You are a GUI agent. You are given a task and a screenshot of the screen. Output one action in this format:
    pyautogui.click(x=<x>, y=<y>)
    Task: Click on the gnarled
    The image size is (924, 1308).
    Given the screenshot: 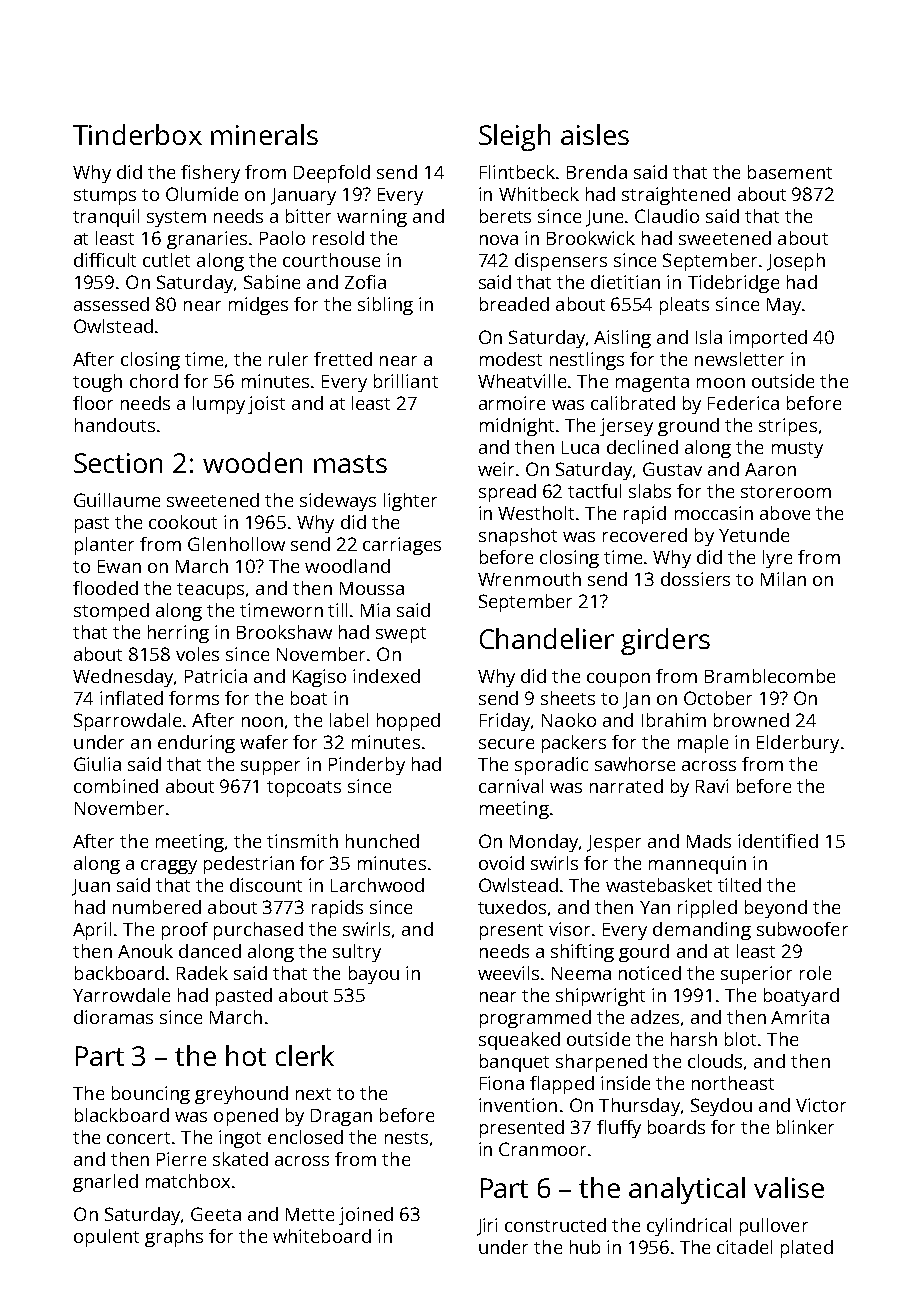 What is the action you would take?
    pyautogui.click(x=105, y=1183)
